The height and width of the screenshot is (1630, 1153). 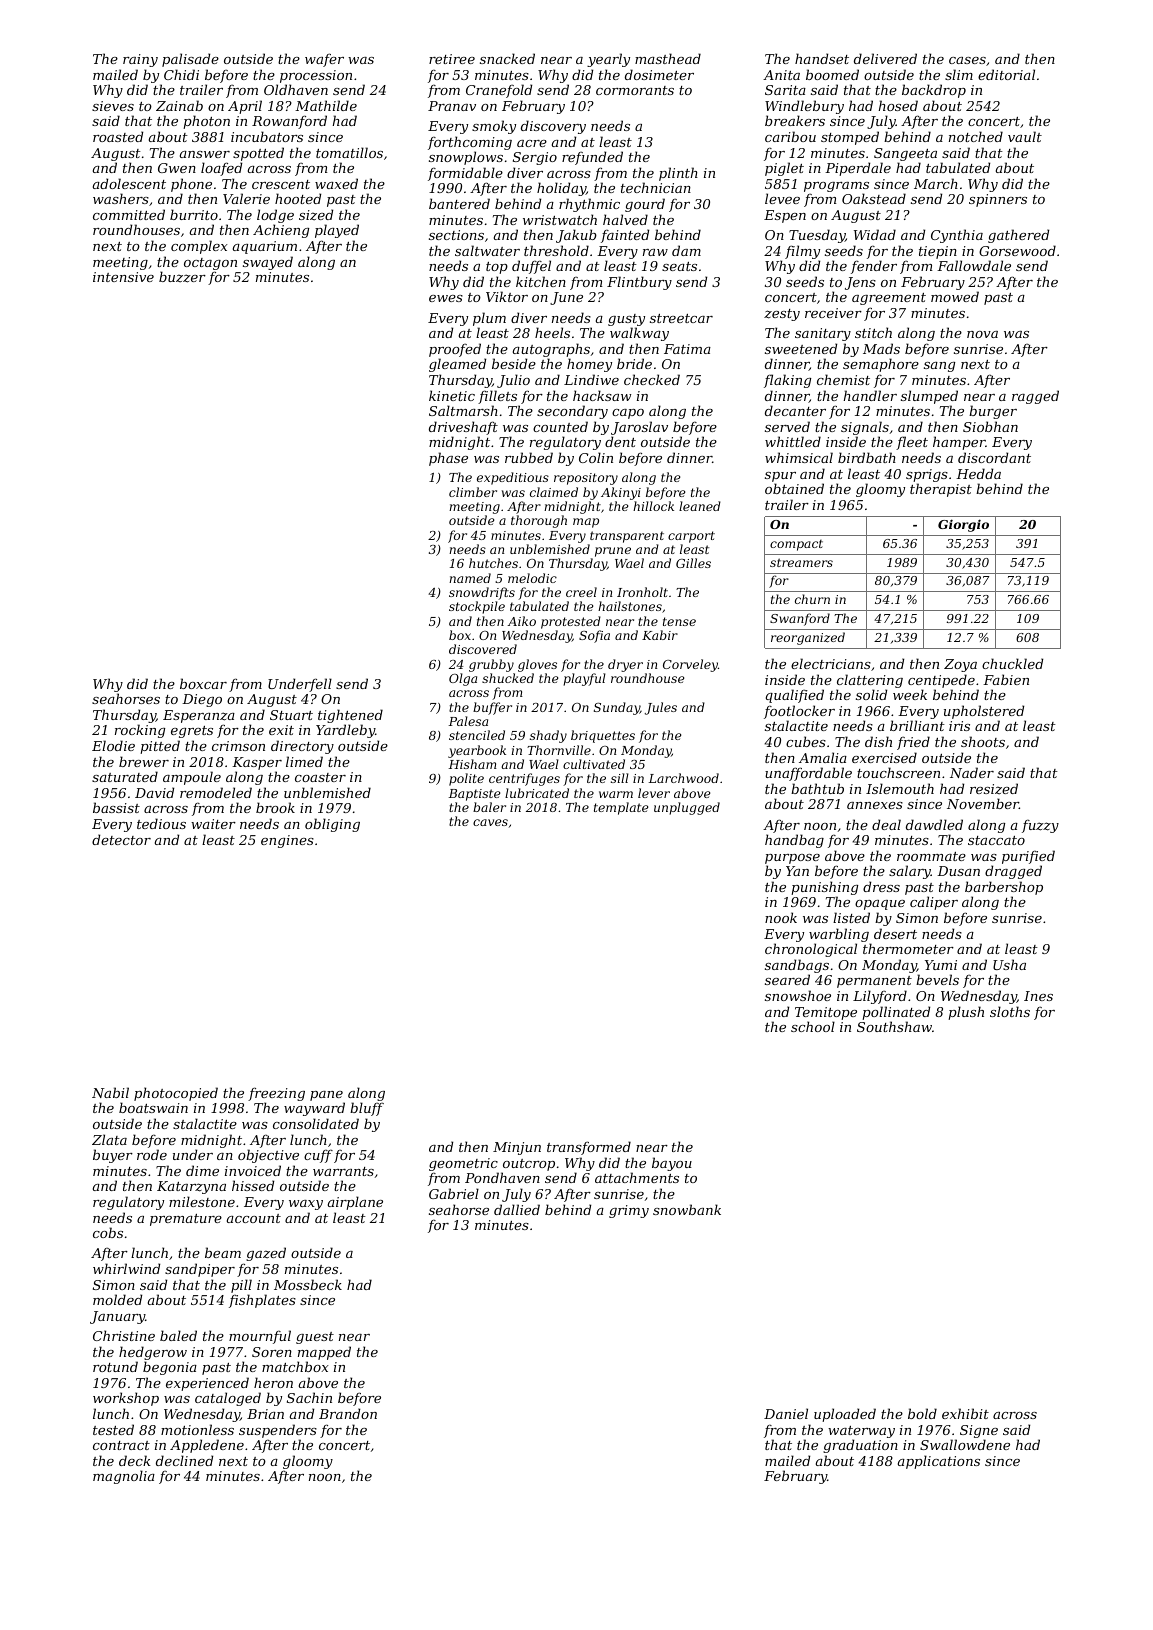 I want to click on yearly, so click(x=608, y=60).
